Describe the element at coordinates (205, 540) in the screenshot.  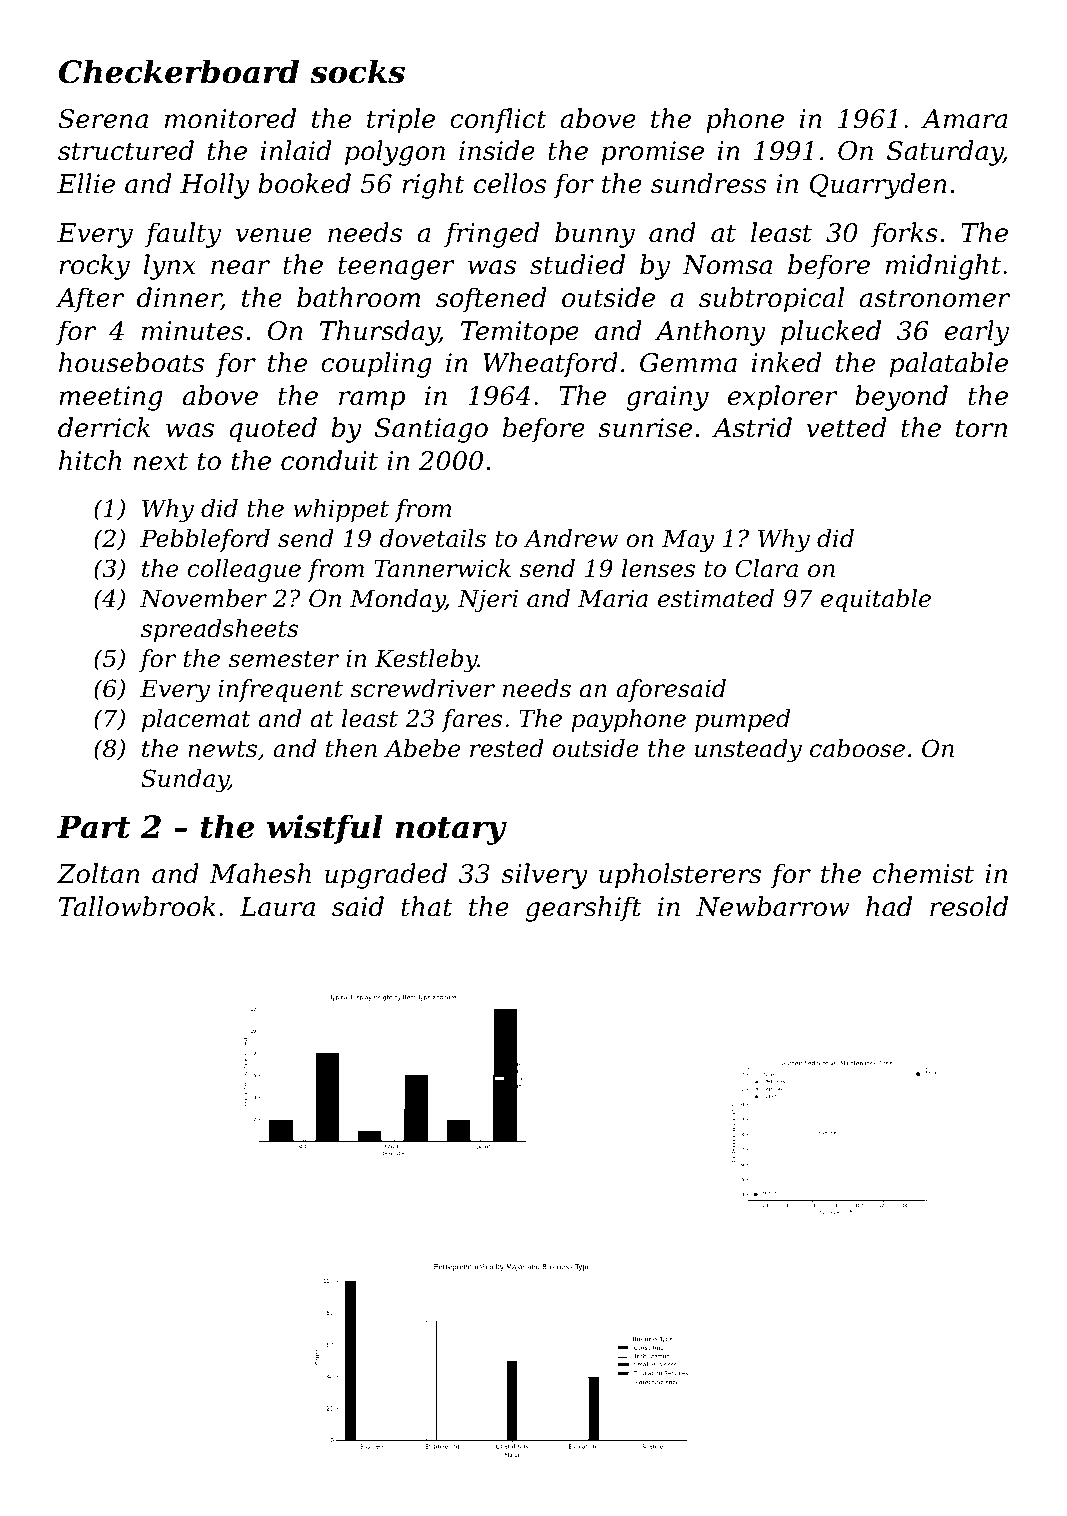
I see `Pebbleford` at that location.
